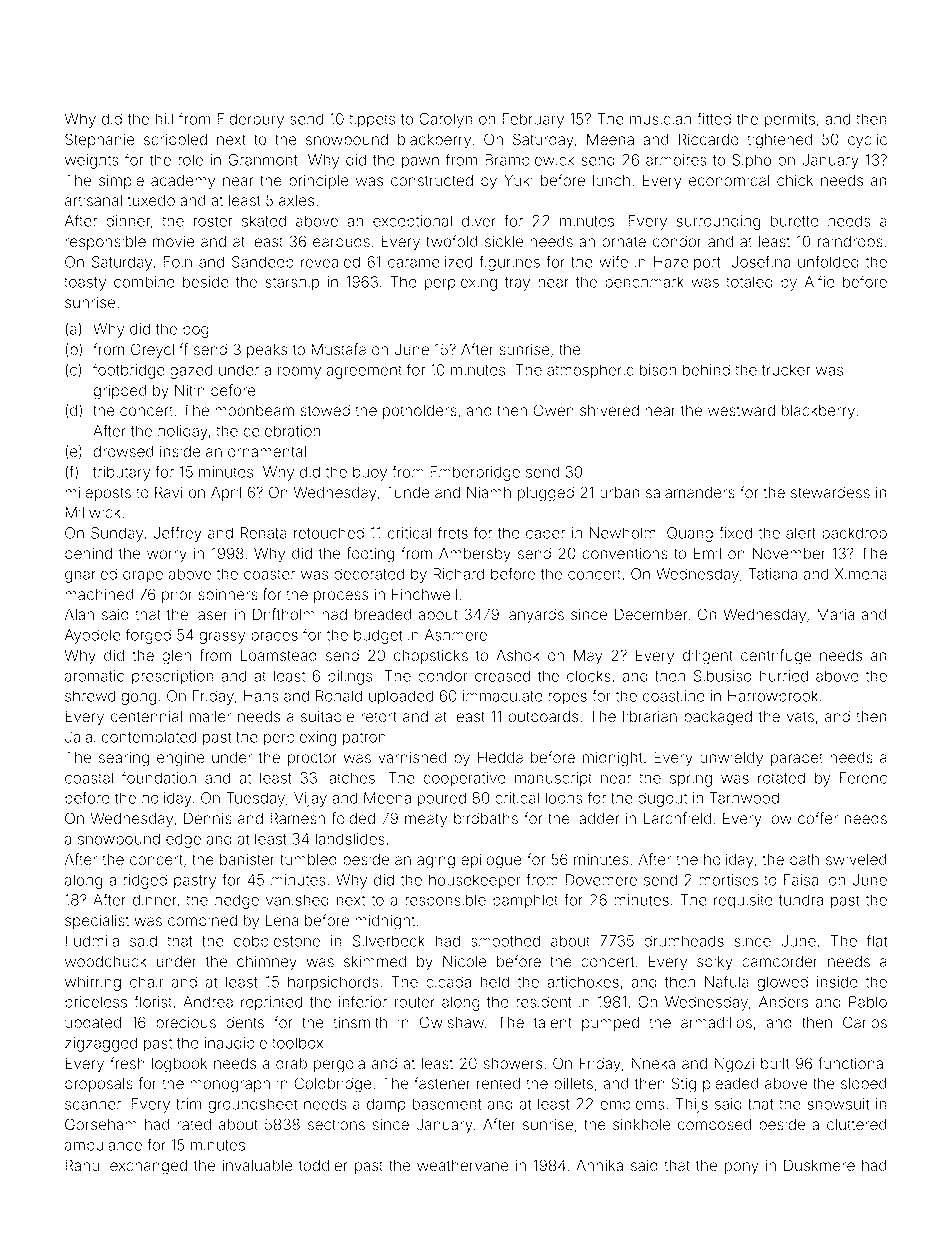  What do you see at coordinates (446, 120) in the screenshot?
I see `Carolyn` at bounding box center [446, 120].
